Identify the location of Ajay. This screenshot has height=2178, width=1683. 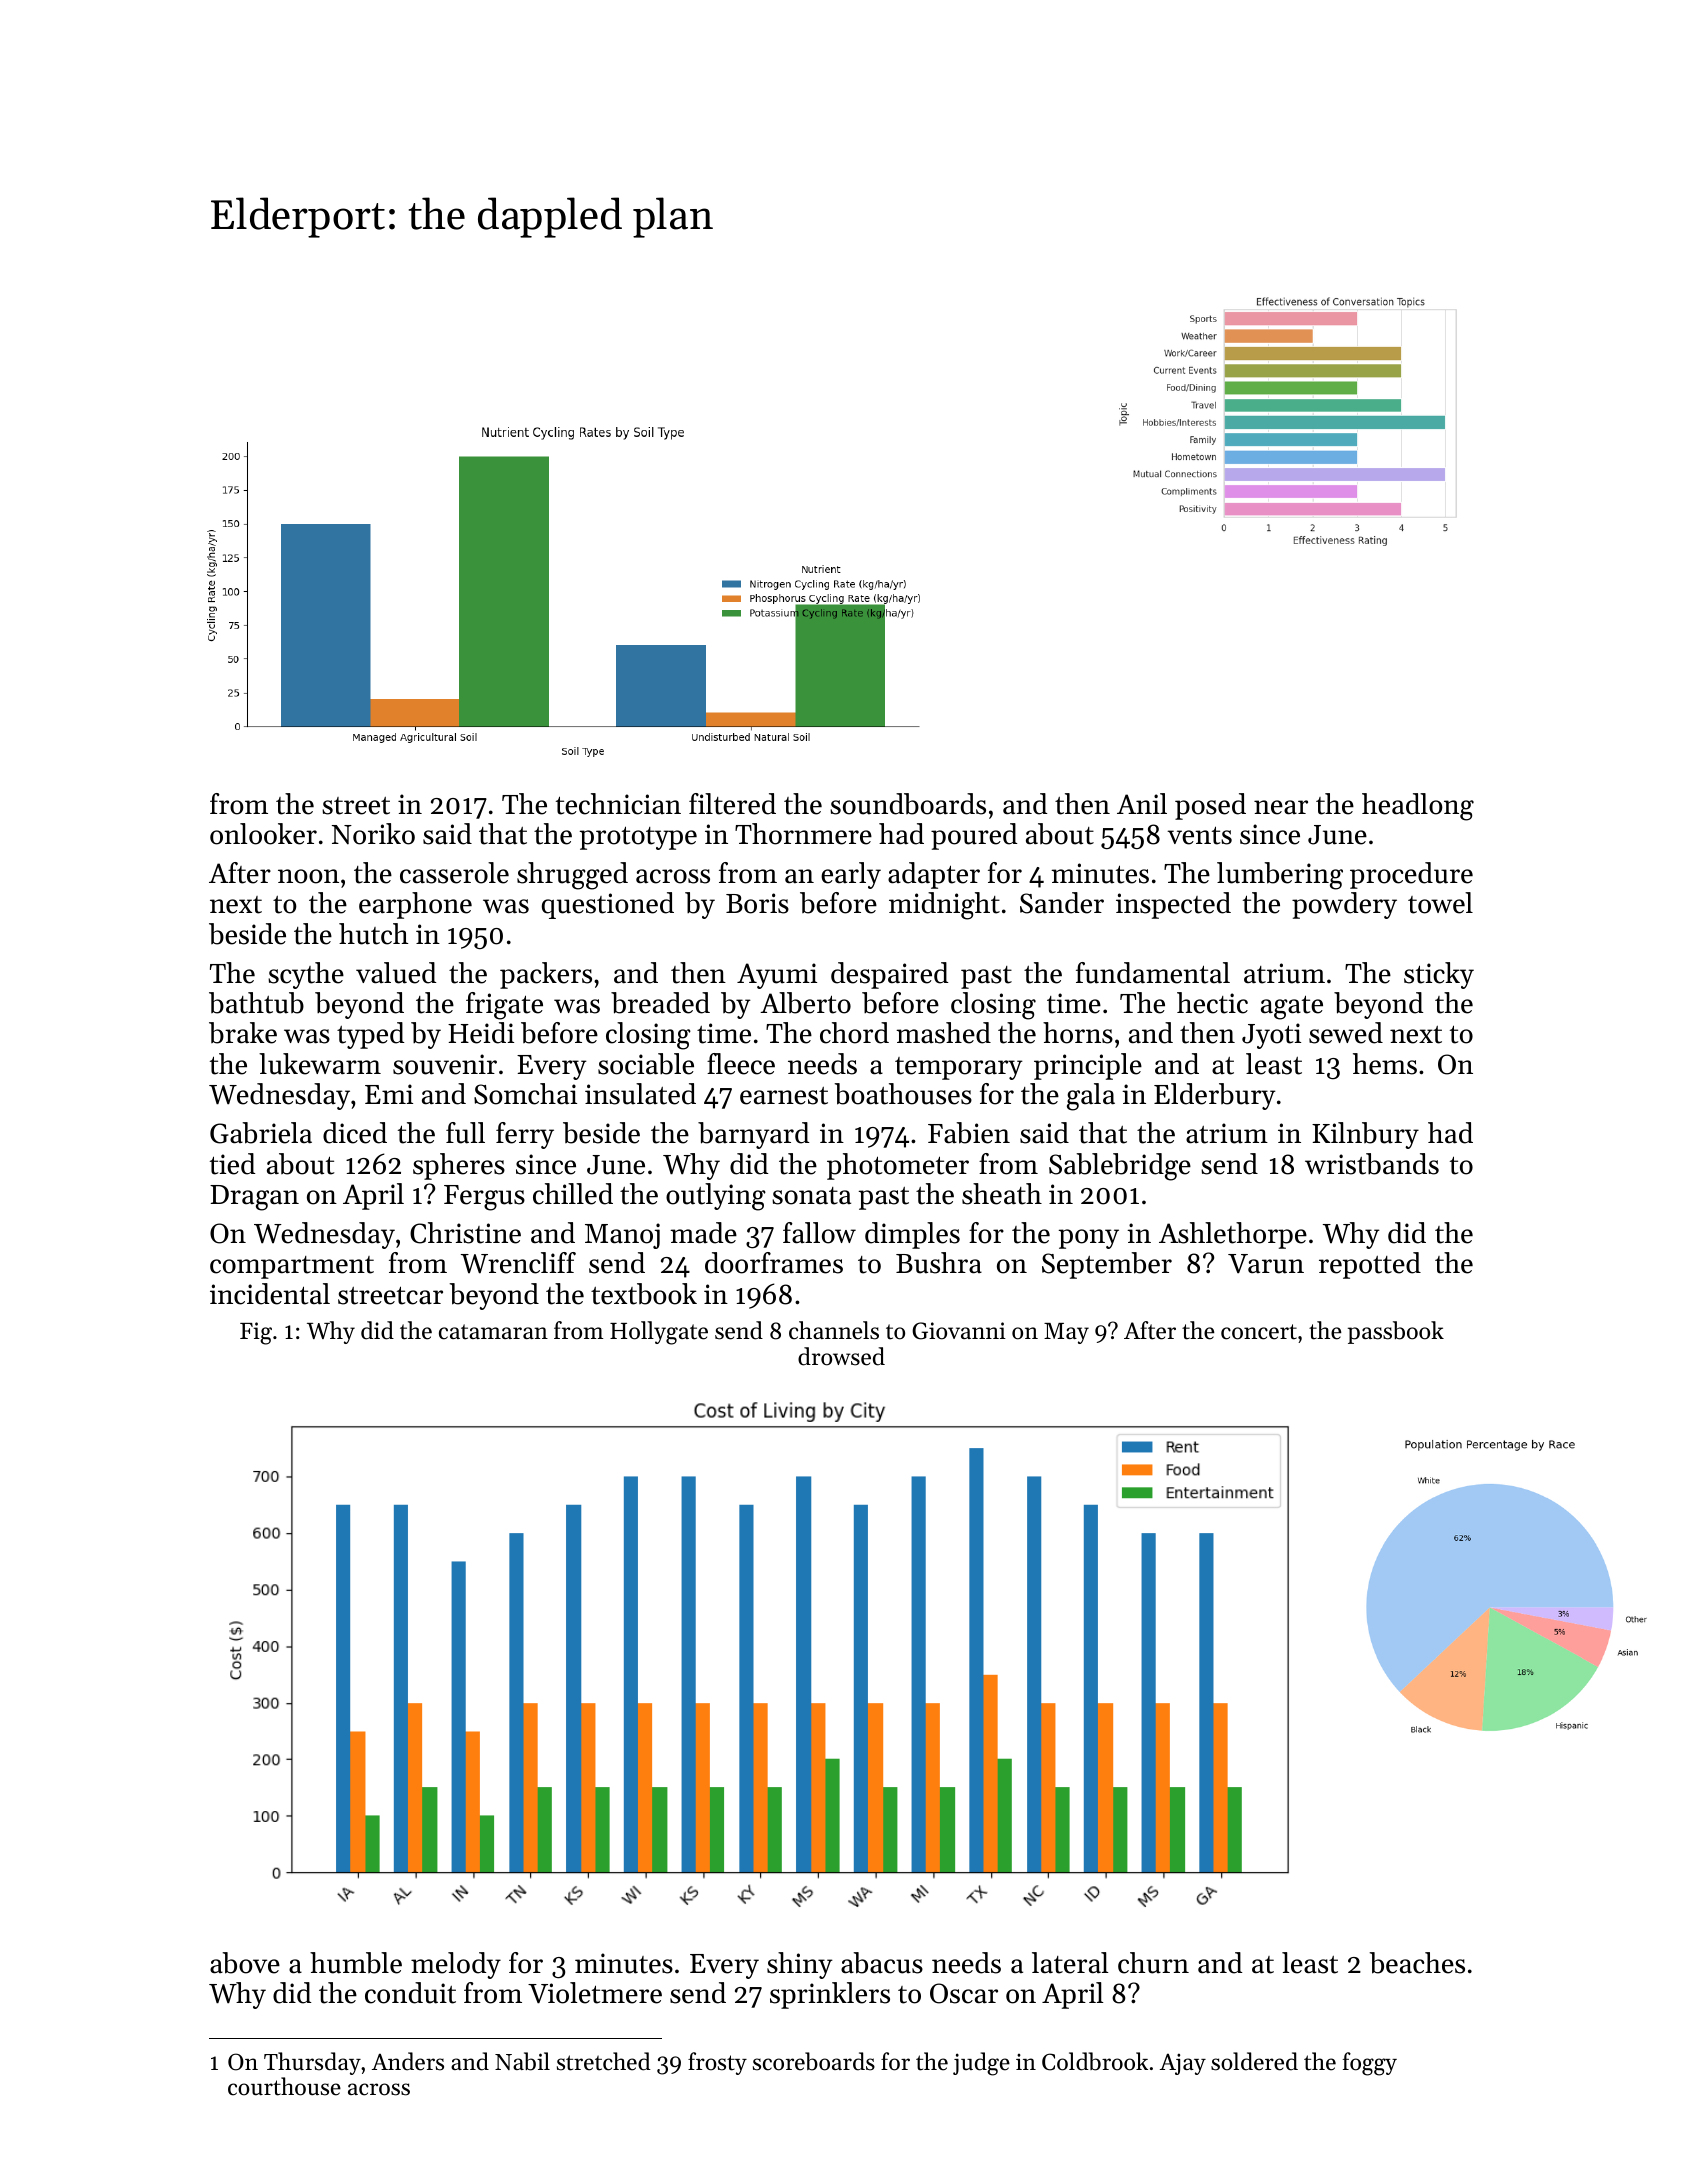
(1183, 2064).
